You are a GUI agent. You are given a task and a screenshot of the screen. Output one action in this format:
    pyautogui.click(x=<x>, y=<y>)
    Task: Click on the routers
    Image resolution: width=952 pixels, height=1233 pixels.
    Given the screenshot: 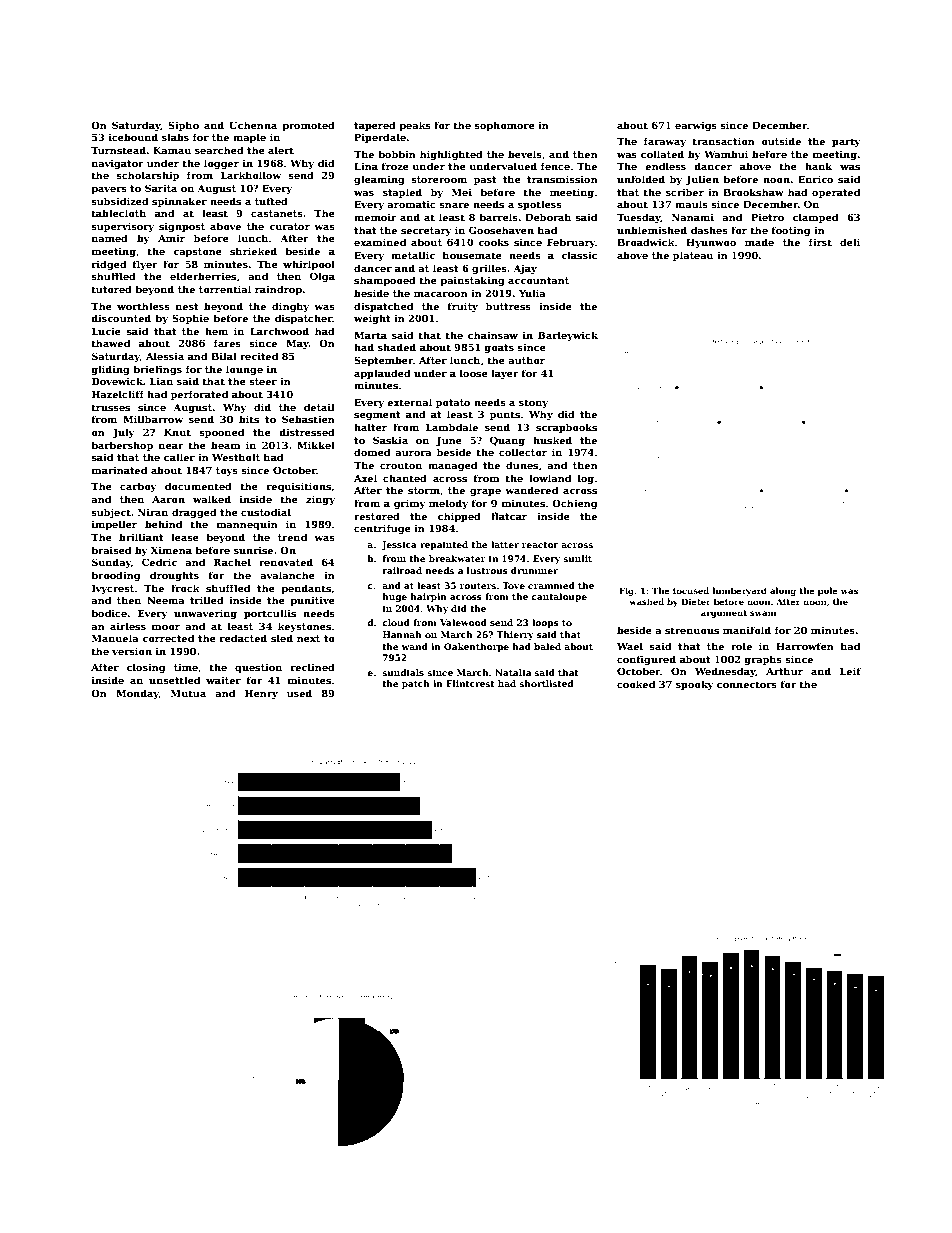 What is the action you would take?
    pyautogui.click(x=478, y=586)
